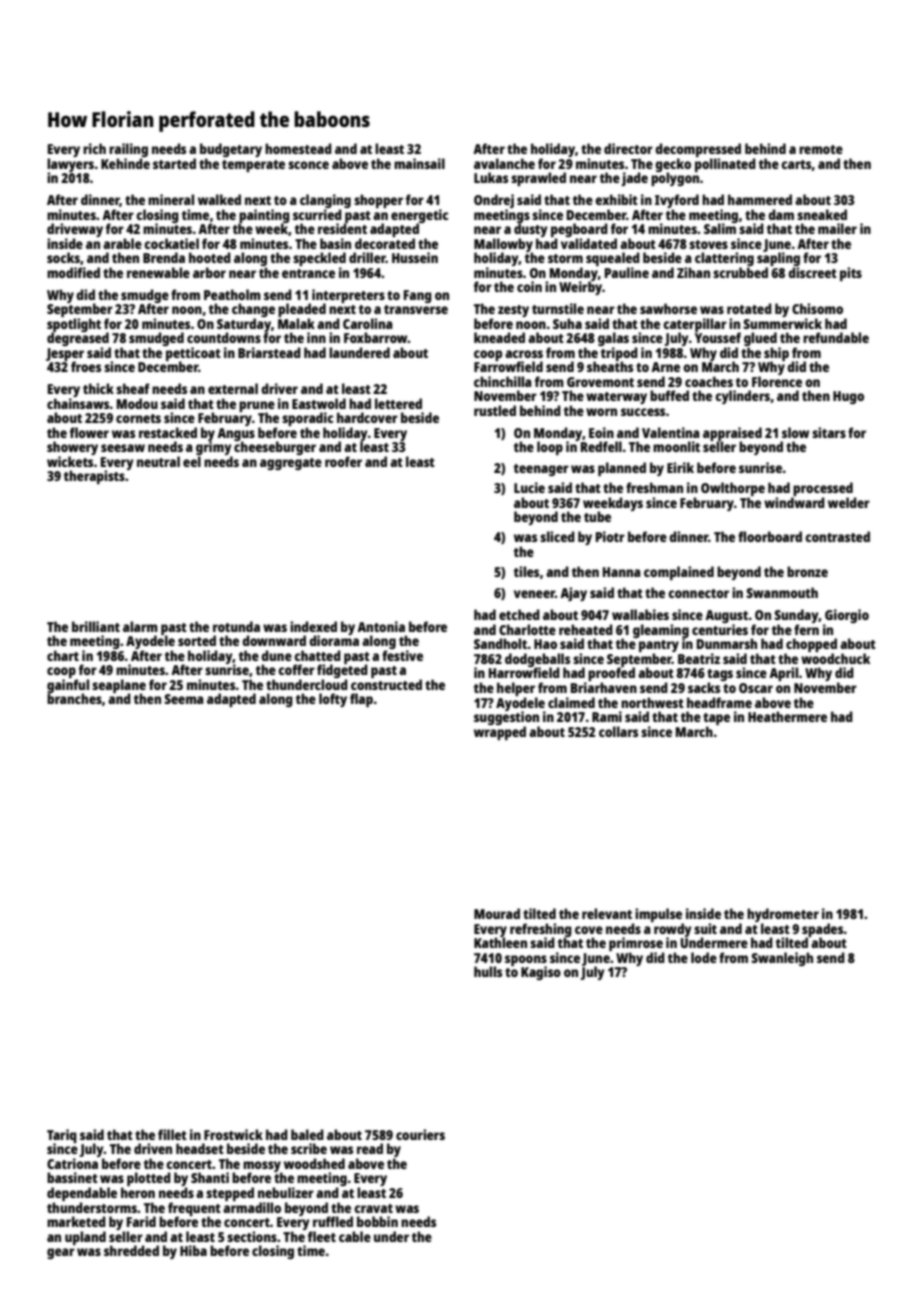 The image size is (924, 1308). What do you see at coordinates (252, 1236) in the image?
I see `sections` at bounding box center [252, 1236].
